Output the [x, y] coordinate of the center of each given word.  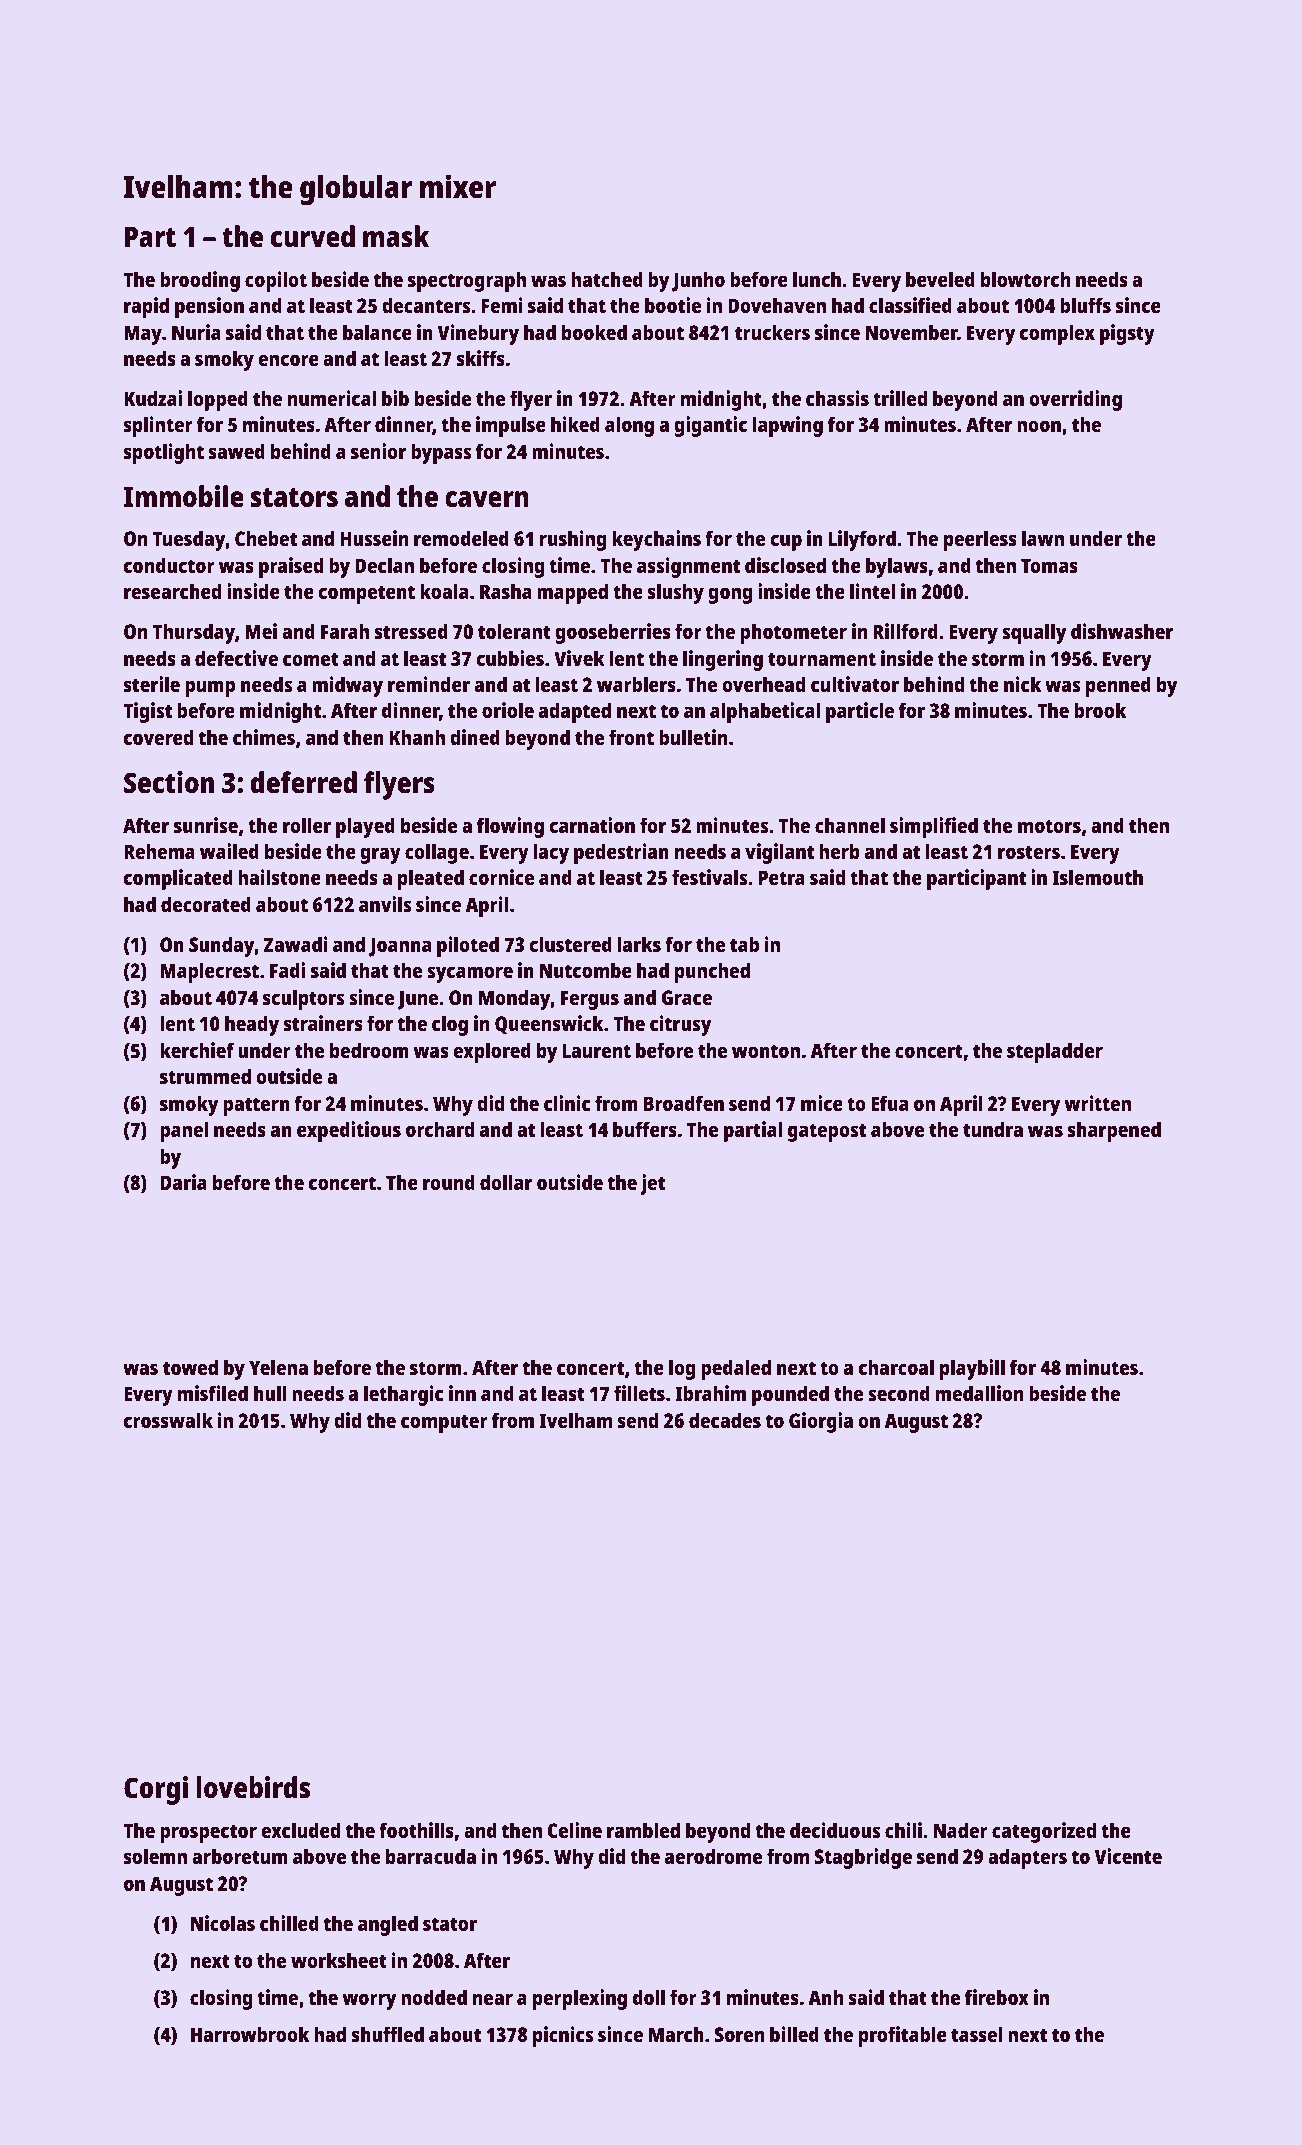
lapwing [788, 426]
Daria [184, 1182]
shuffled [388, 2034]
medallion [979, 1393]
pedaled [736, 1369]
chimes [264, 737]
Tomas [1049, 565]
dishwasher [1122, 631]
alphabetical [765, 712]
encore [288, 360]
